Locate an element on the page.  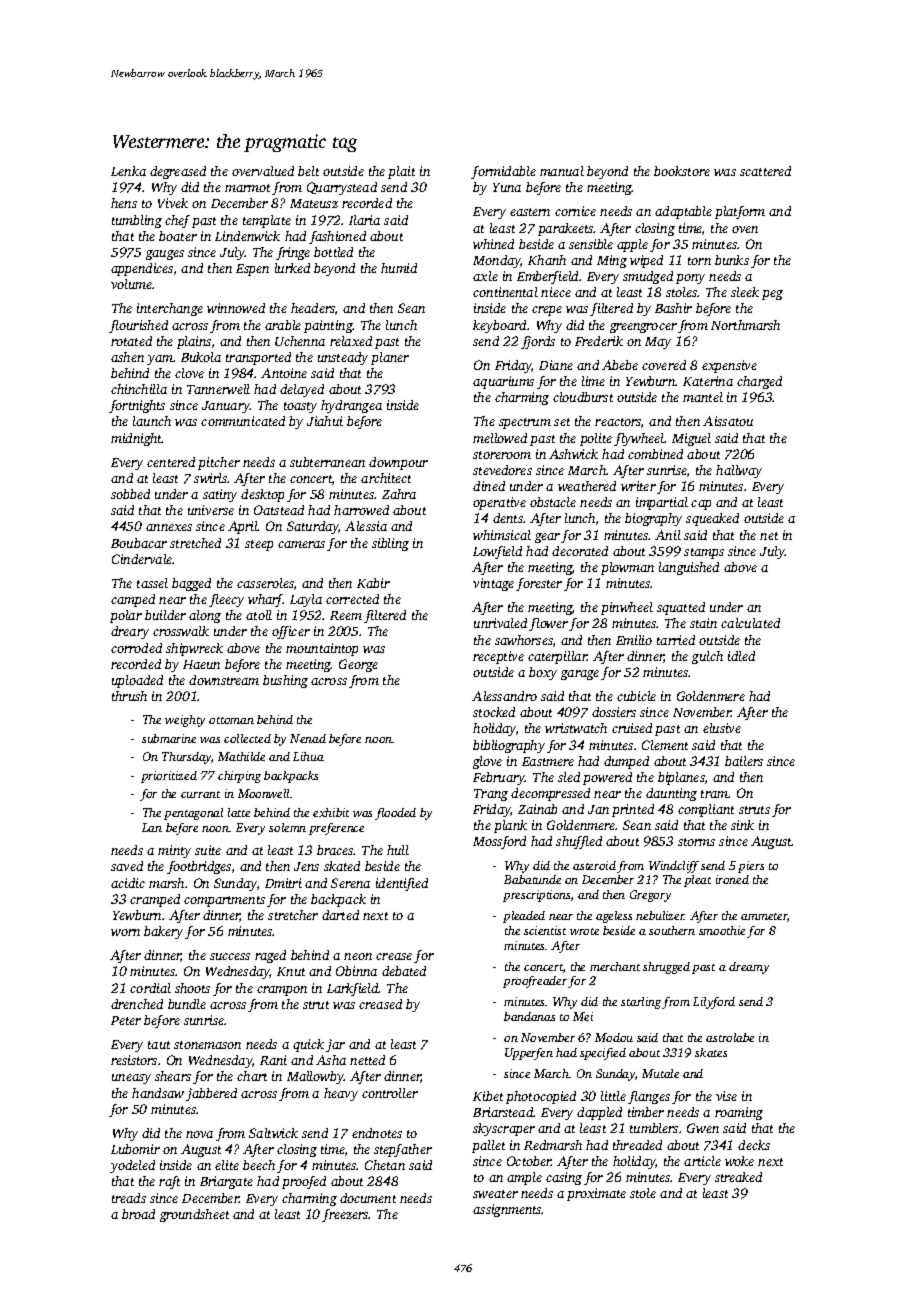
Yuna is located at coordinates (507, 187).
